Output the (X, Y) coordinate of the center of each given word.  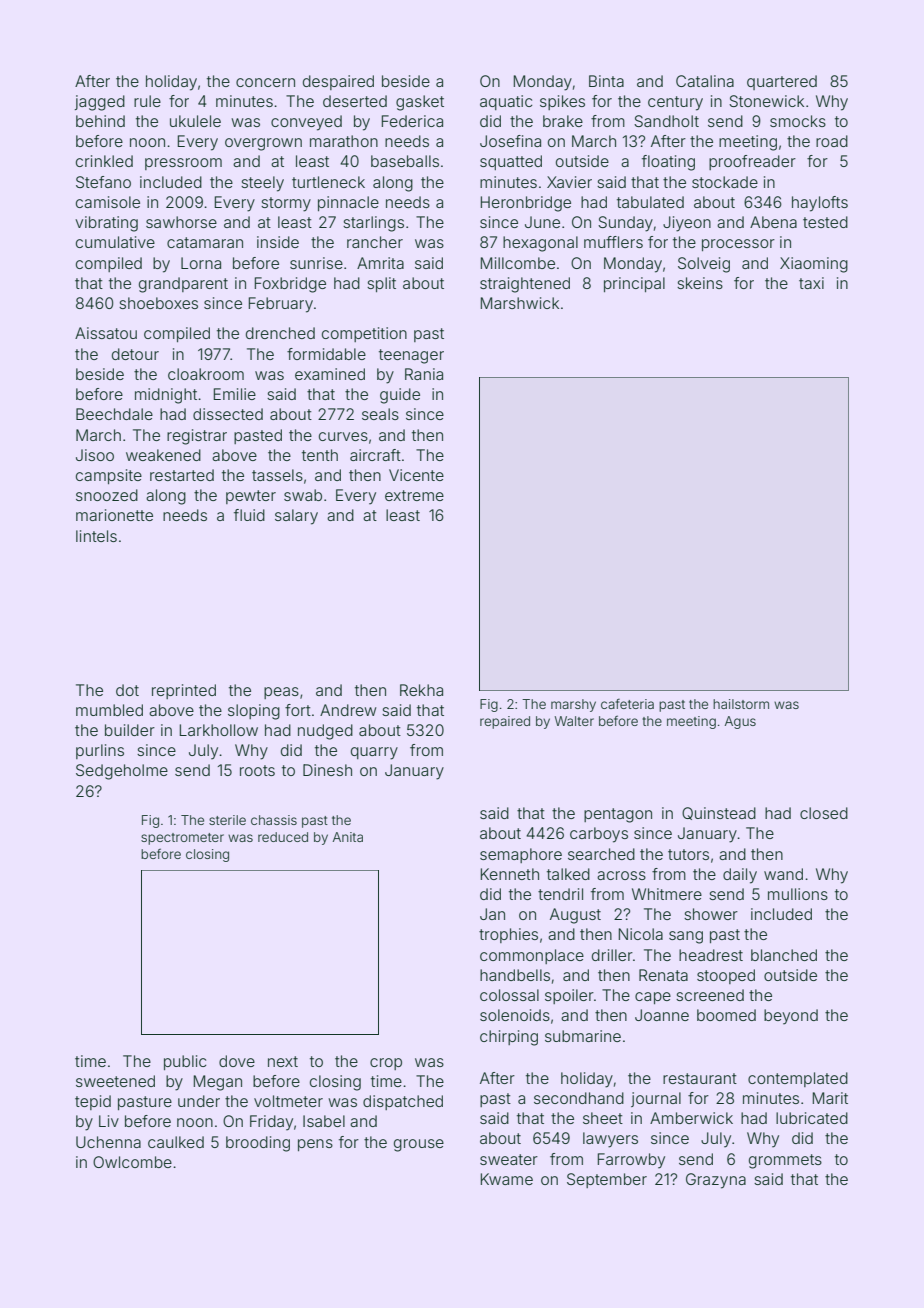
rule (147, 101)
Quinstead (719, 813)
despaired (338, 82)
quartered (782, 82)
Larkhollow (219, 730)
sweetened (115, 1081)
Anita (348, 837)
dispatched (403, 1102)
